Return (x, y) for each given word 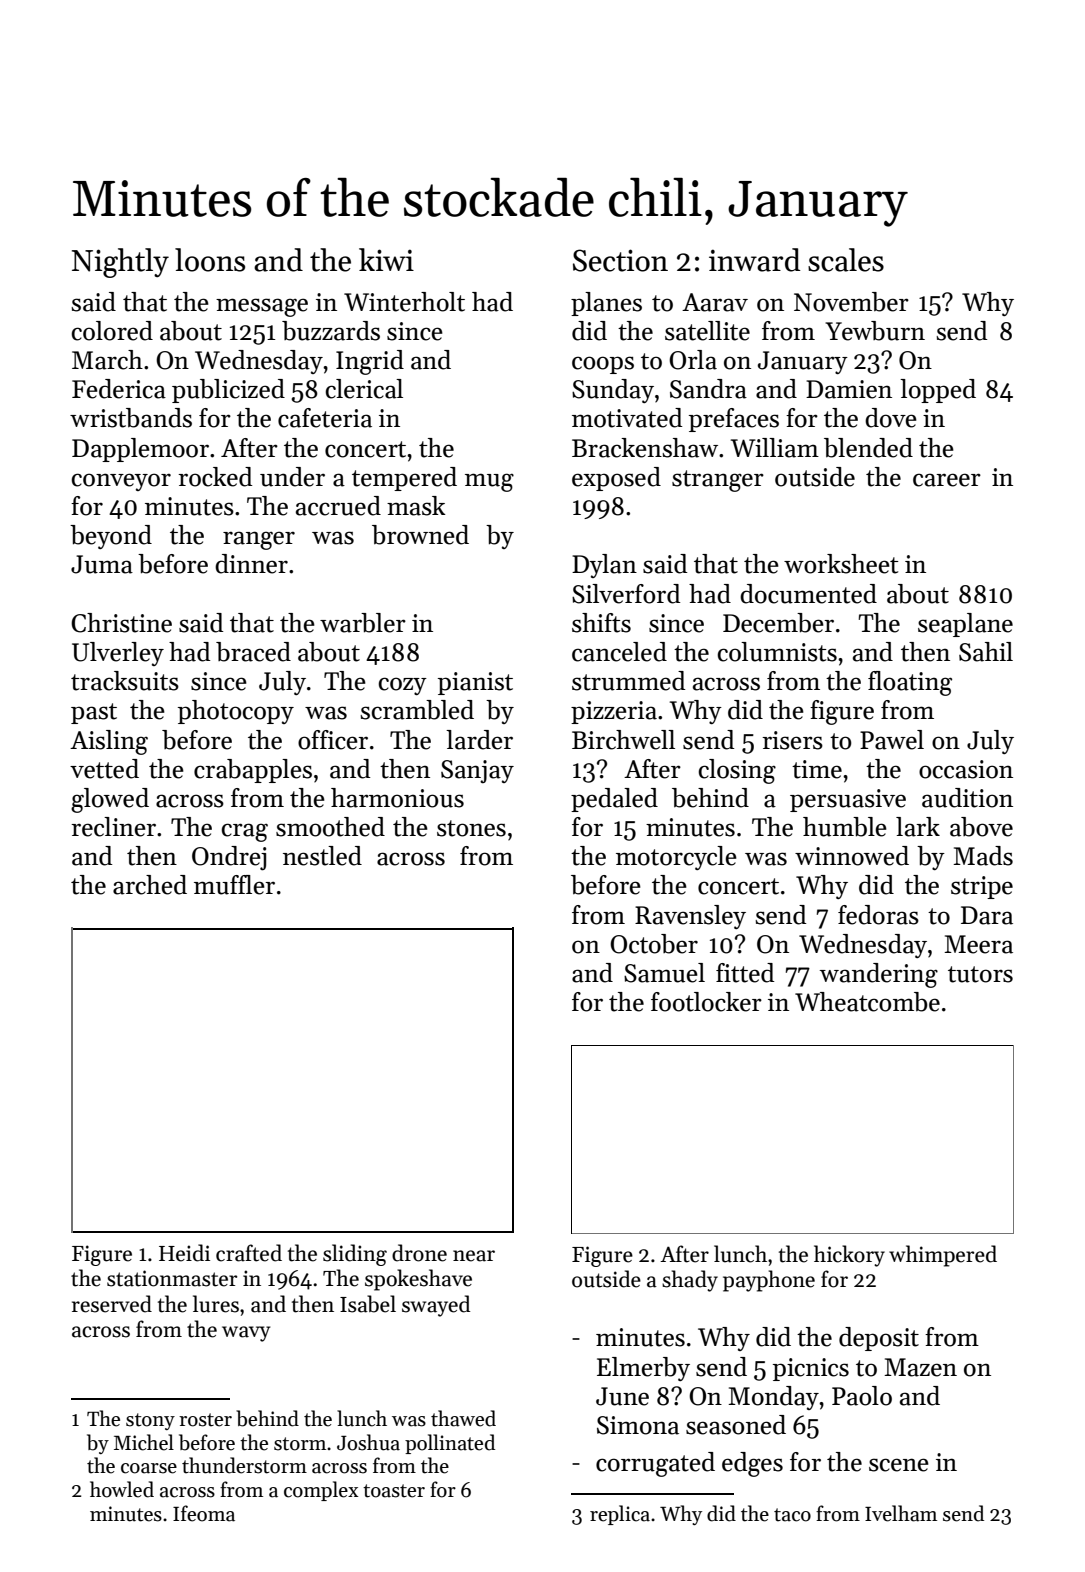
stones (471, 828)
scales (846, 260)
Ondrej (229, 858)
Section (620, 260)
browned (420, 535)
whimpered (943, 1256)
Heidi (184, 1253)
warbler (363, 623)
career (947, 480)
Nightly (120, 263)
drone (419, 1253)
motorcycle (676, 858)
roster (205, 1420)
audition (967, 798)
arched (150, 885)
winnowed (852, 856)
